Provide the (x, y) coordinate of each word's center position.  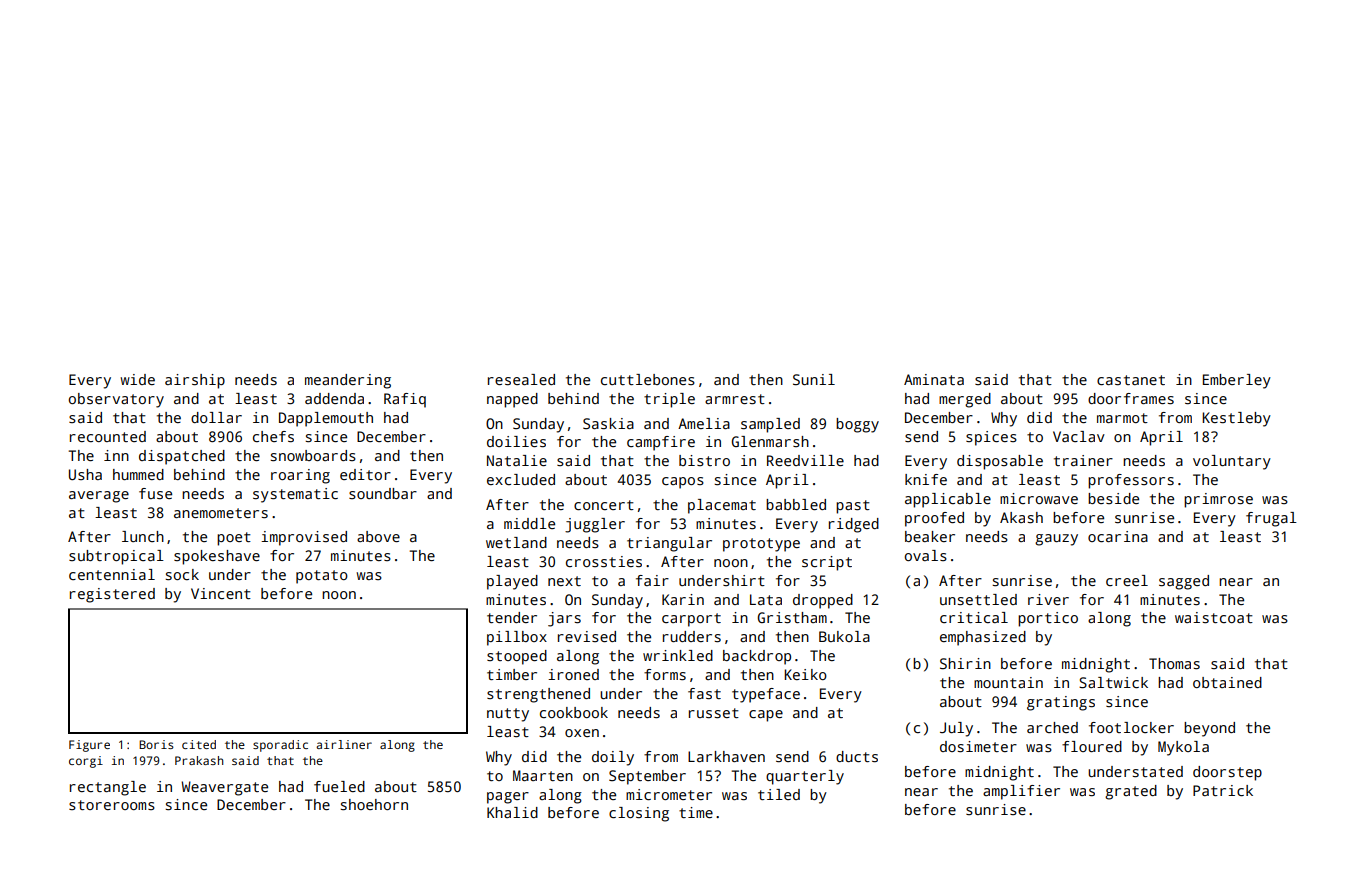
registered (112, 595)
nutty (508, 715)
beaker (930, 536)
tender (512, 617)
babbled (796, 504)
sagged (1184, 582)
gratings (1061, 703)
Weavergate (224, 788)
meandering (348, 381)
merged (965, 400)
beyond (1209, 729)
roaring (300, 476)
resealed (521, 379)
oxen (582, 733)
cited (199, 744)
